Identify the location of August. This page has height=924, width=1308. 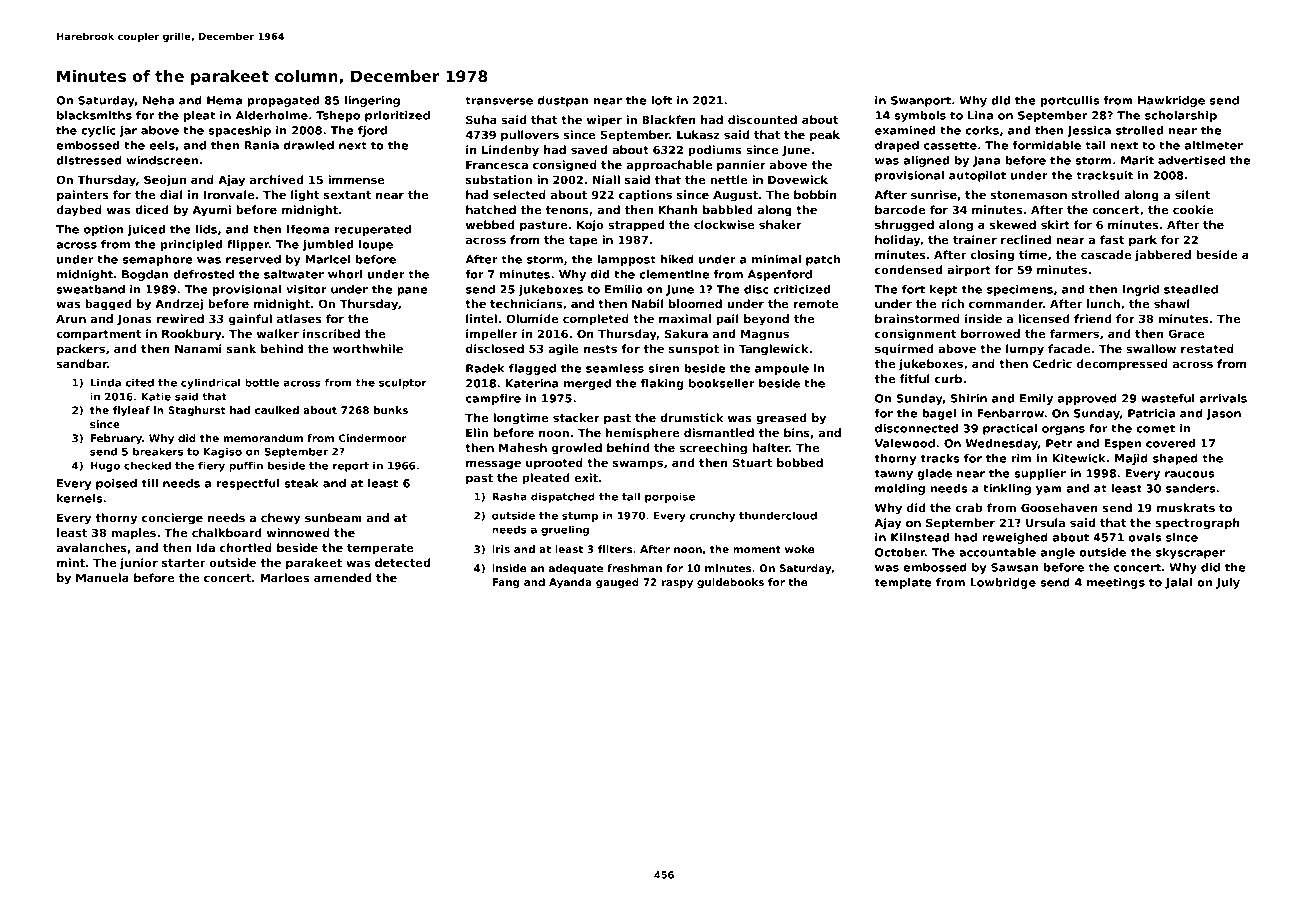
(735, 196).
